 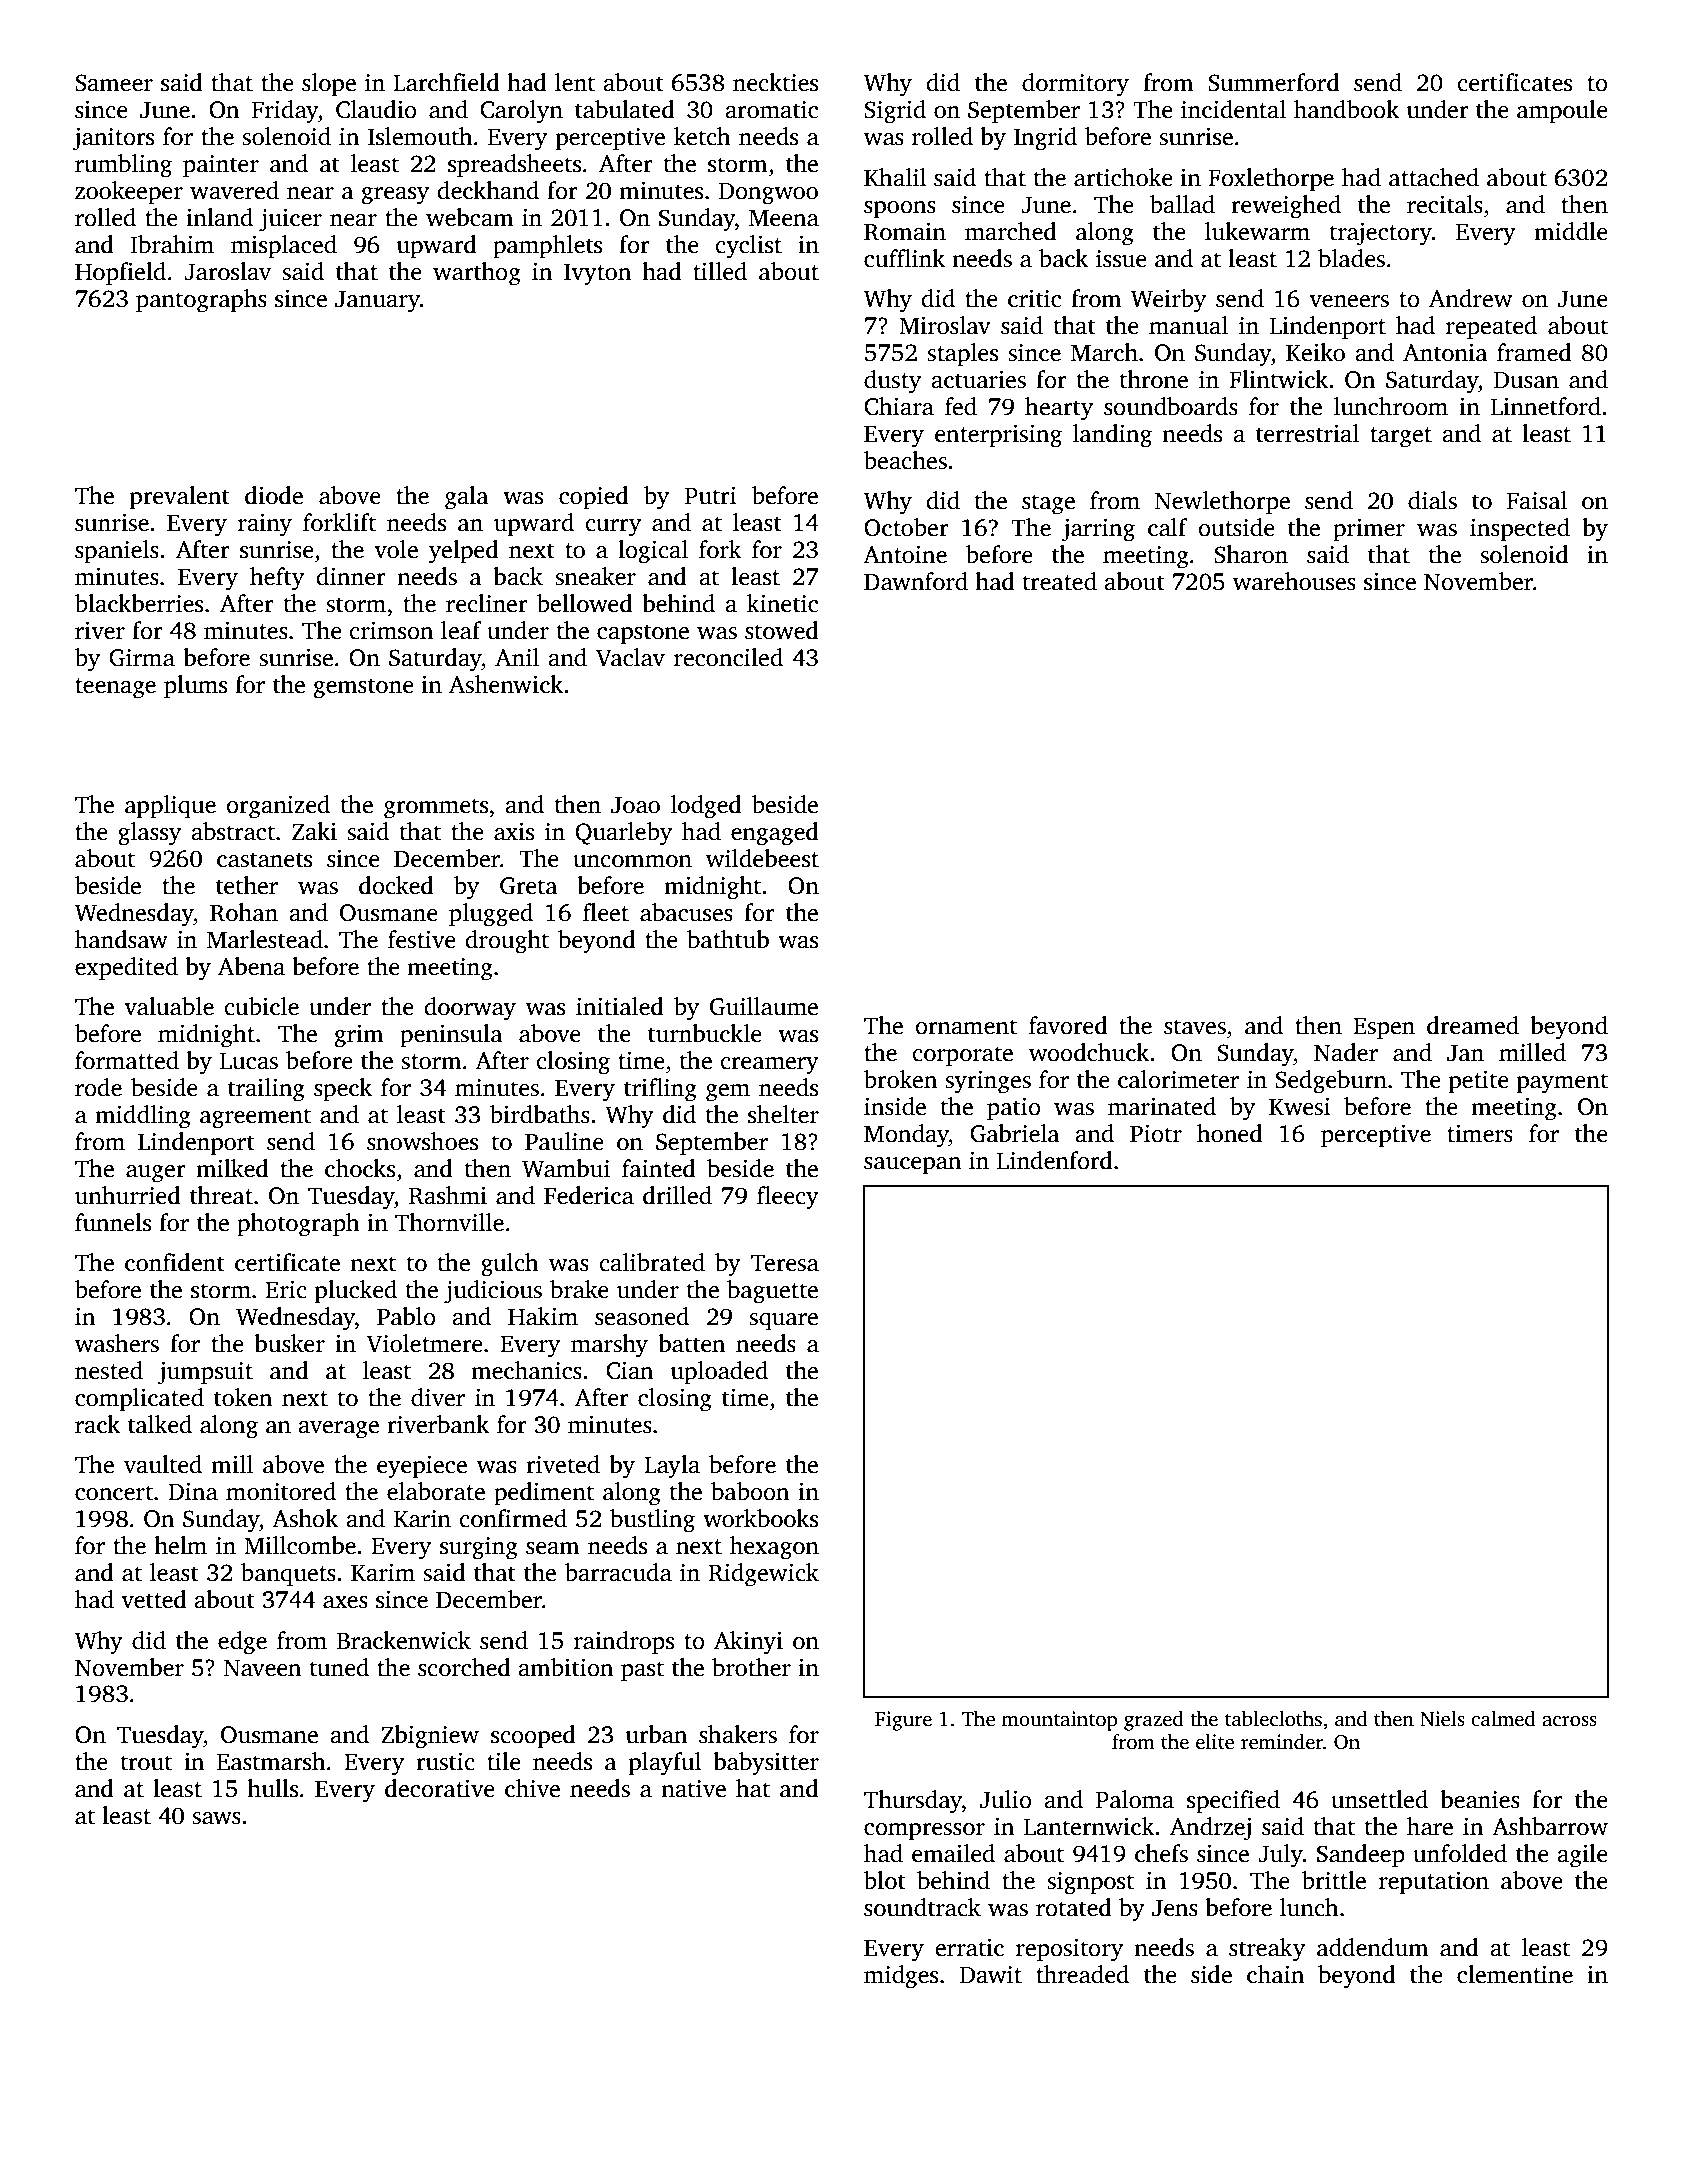 What do you see at coordinates (1274, 82) in the screenshot?
I see `Summerford` at bounding box center [1274, 82].
